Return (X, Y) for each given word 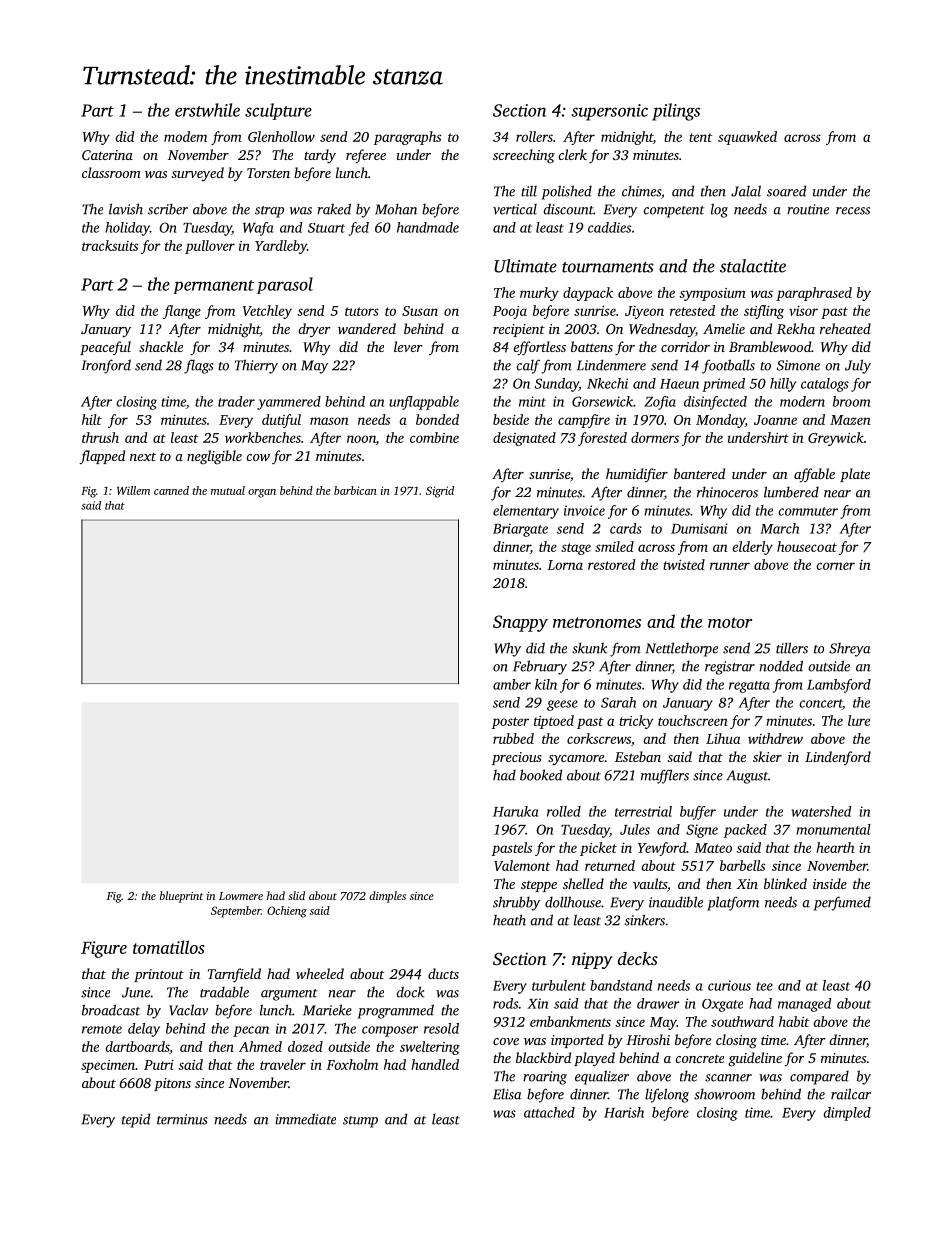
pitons (172, 1084)
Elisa (507, 1094)
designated (524, 439)
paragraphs (407, 138)
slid (296, 895)
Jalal (746, 191)
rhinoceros (727, 492)
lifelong (667, 1095)
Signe (702, 831)
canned (171, 490)
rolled (564, 811)
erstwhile (207, 110)
